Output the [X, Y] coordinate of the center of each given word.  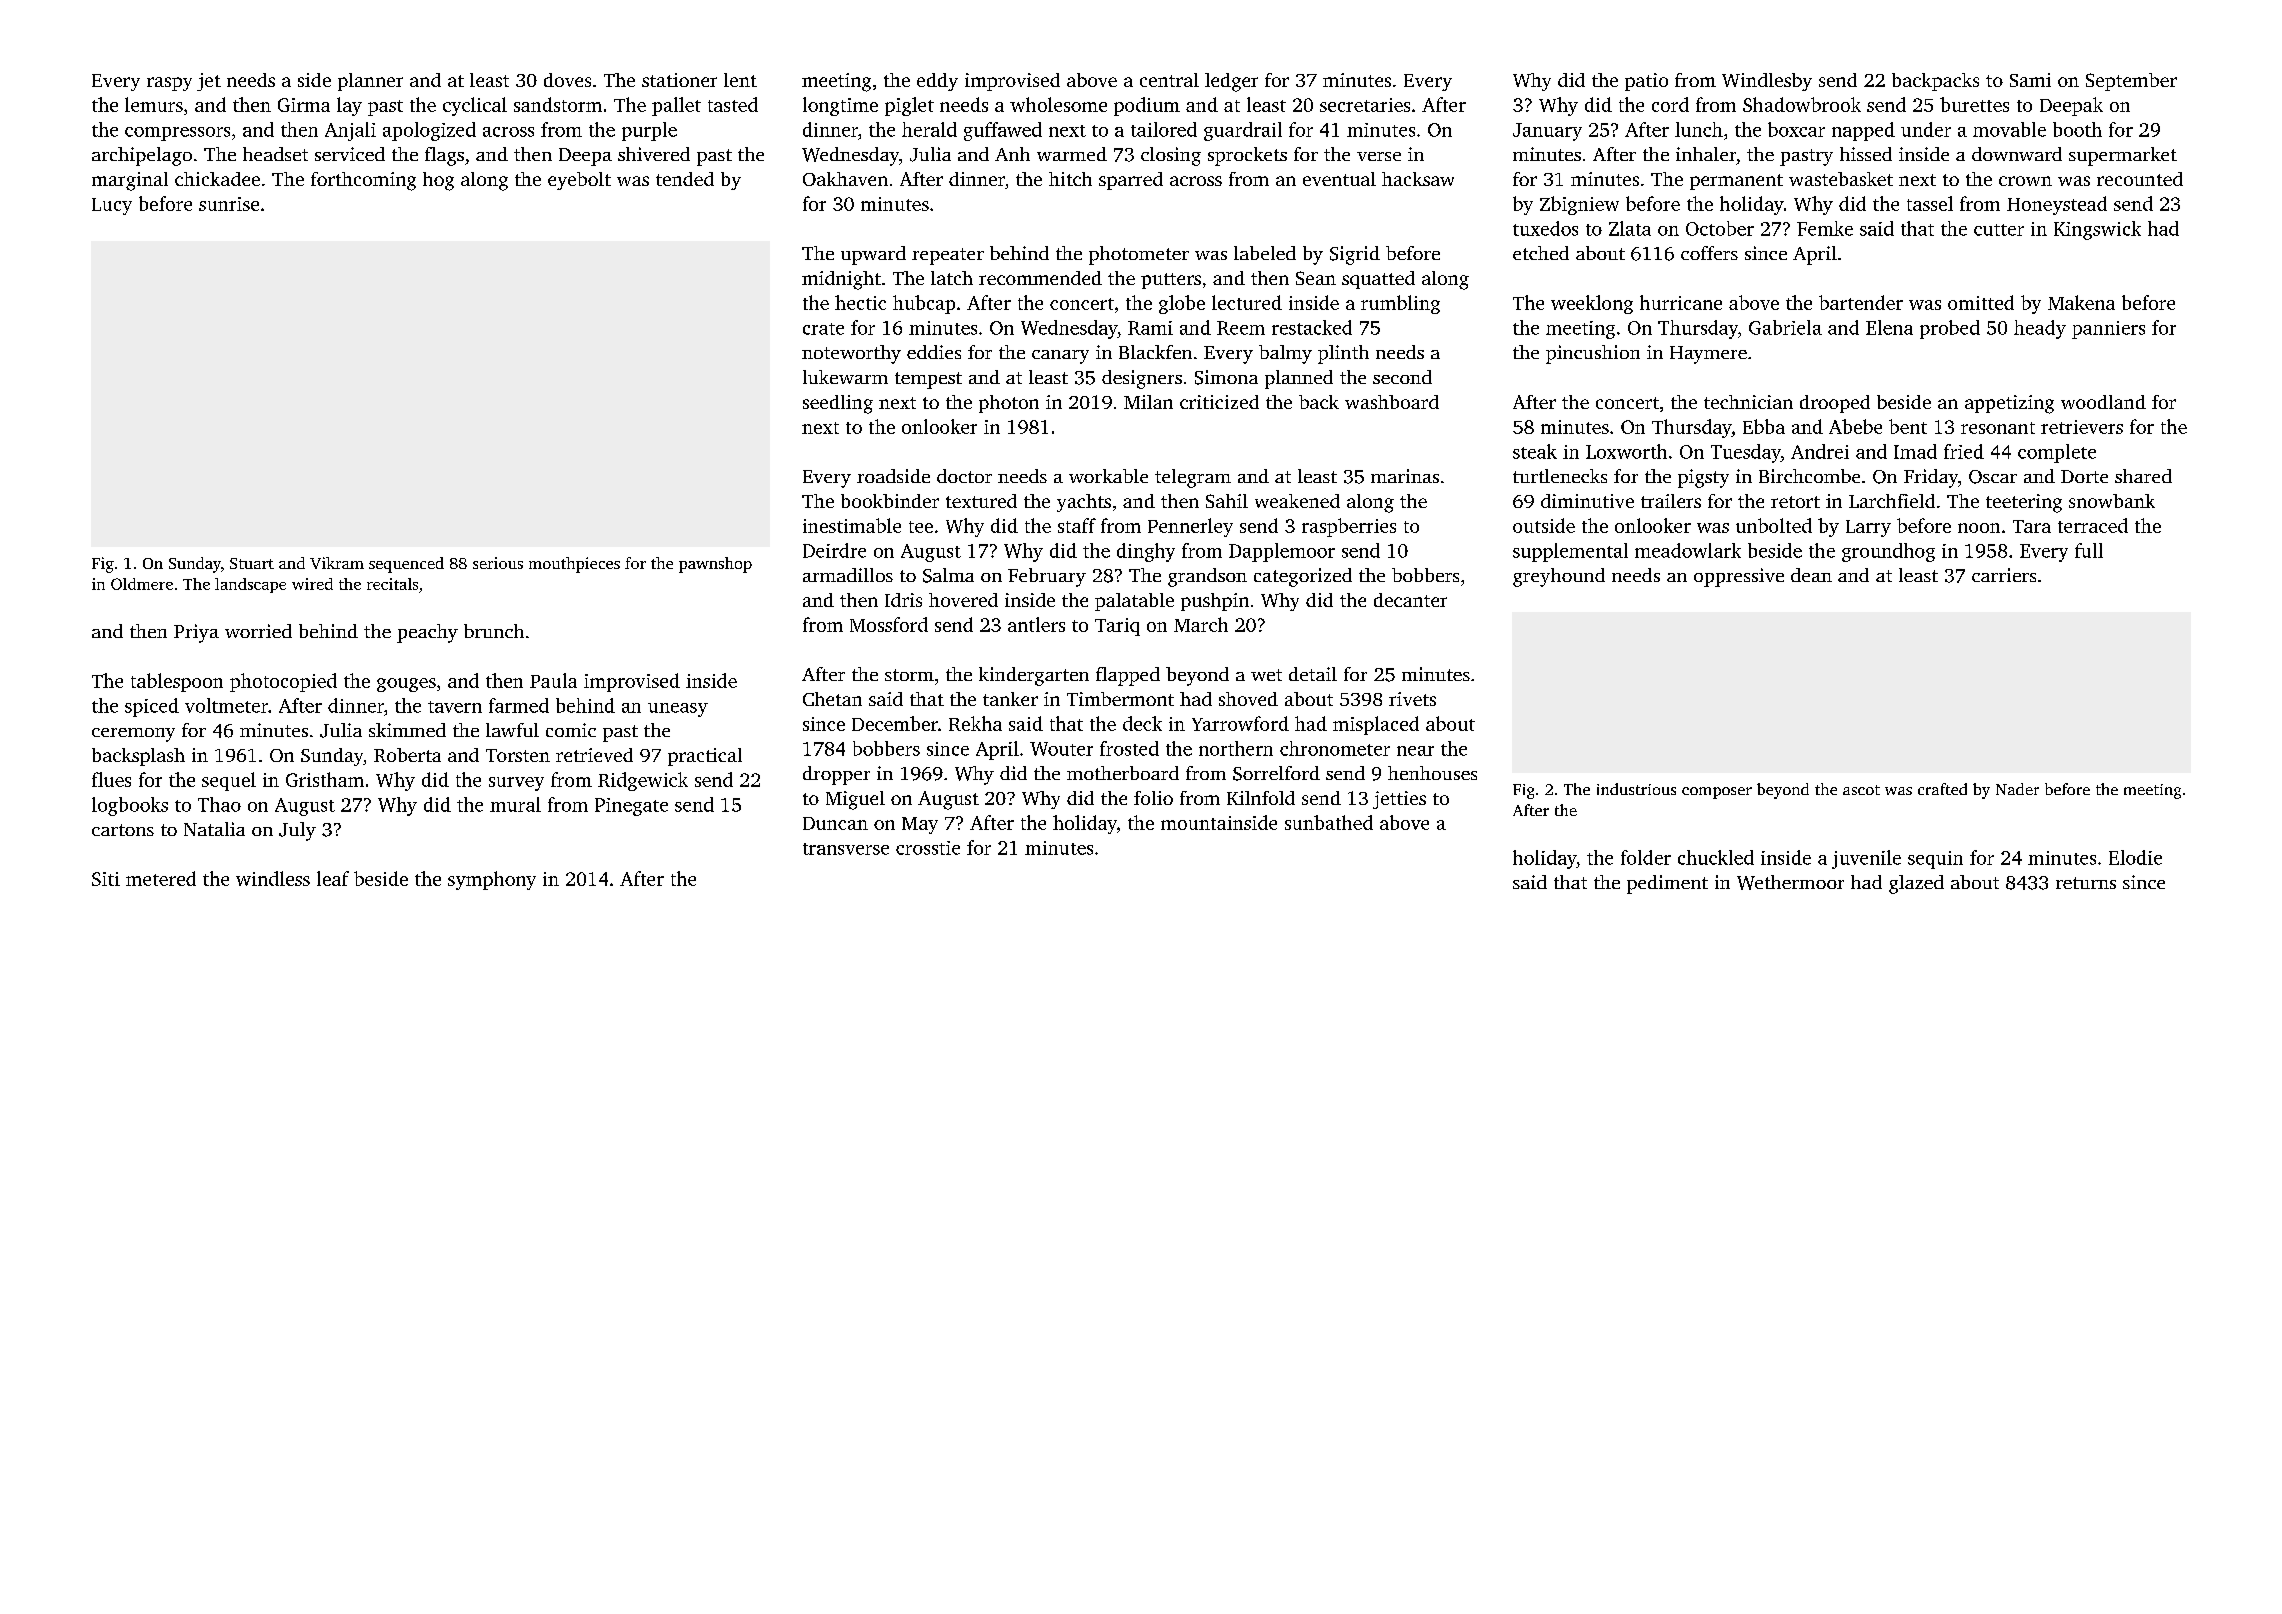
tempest [928, 380]
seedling [838, 404]
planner [370, 82]
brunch [494, 631]
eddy [937, 82]
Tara [2032, 526]
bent [1908, 426]
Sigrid [1355, 255]
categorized [1303, 577]
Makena [2081, 302]
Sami [2030, 80]
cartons [123, 830]
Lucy [112, 206]
